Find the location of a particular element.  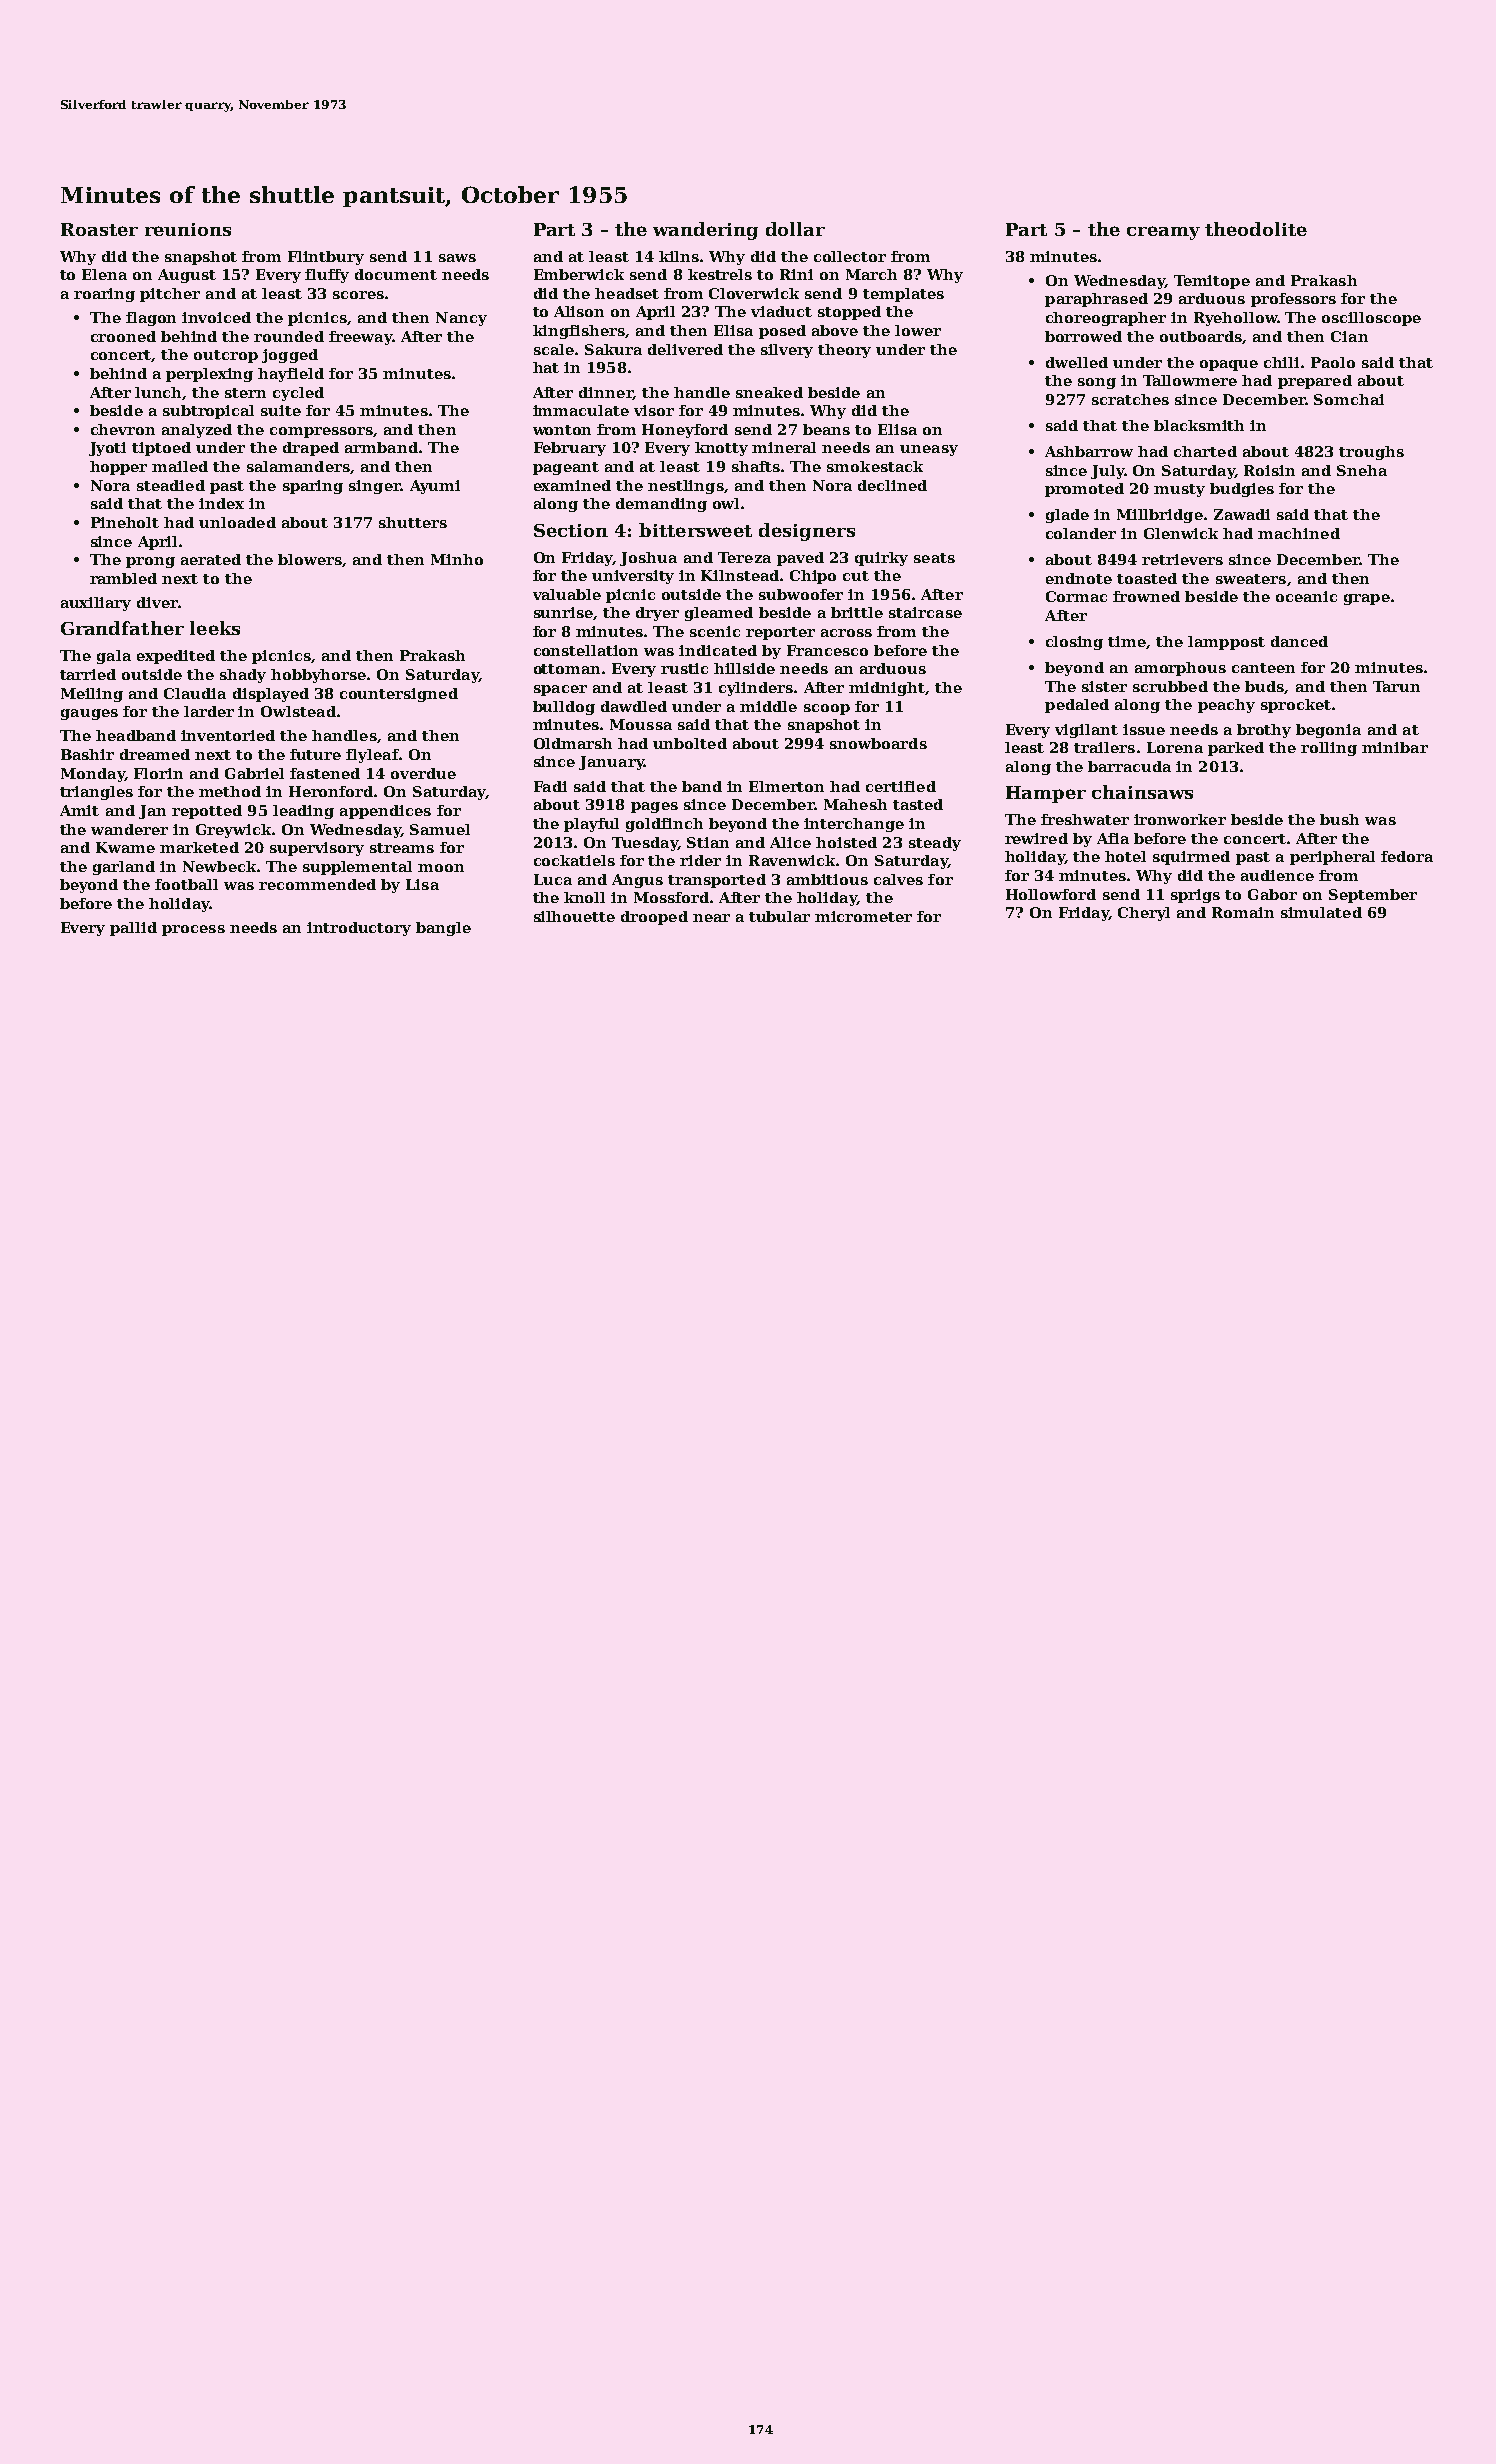

troughs is located at coordinates (1371, 453).
